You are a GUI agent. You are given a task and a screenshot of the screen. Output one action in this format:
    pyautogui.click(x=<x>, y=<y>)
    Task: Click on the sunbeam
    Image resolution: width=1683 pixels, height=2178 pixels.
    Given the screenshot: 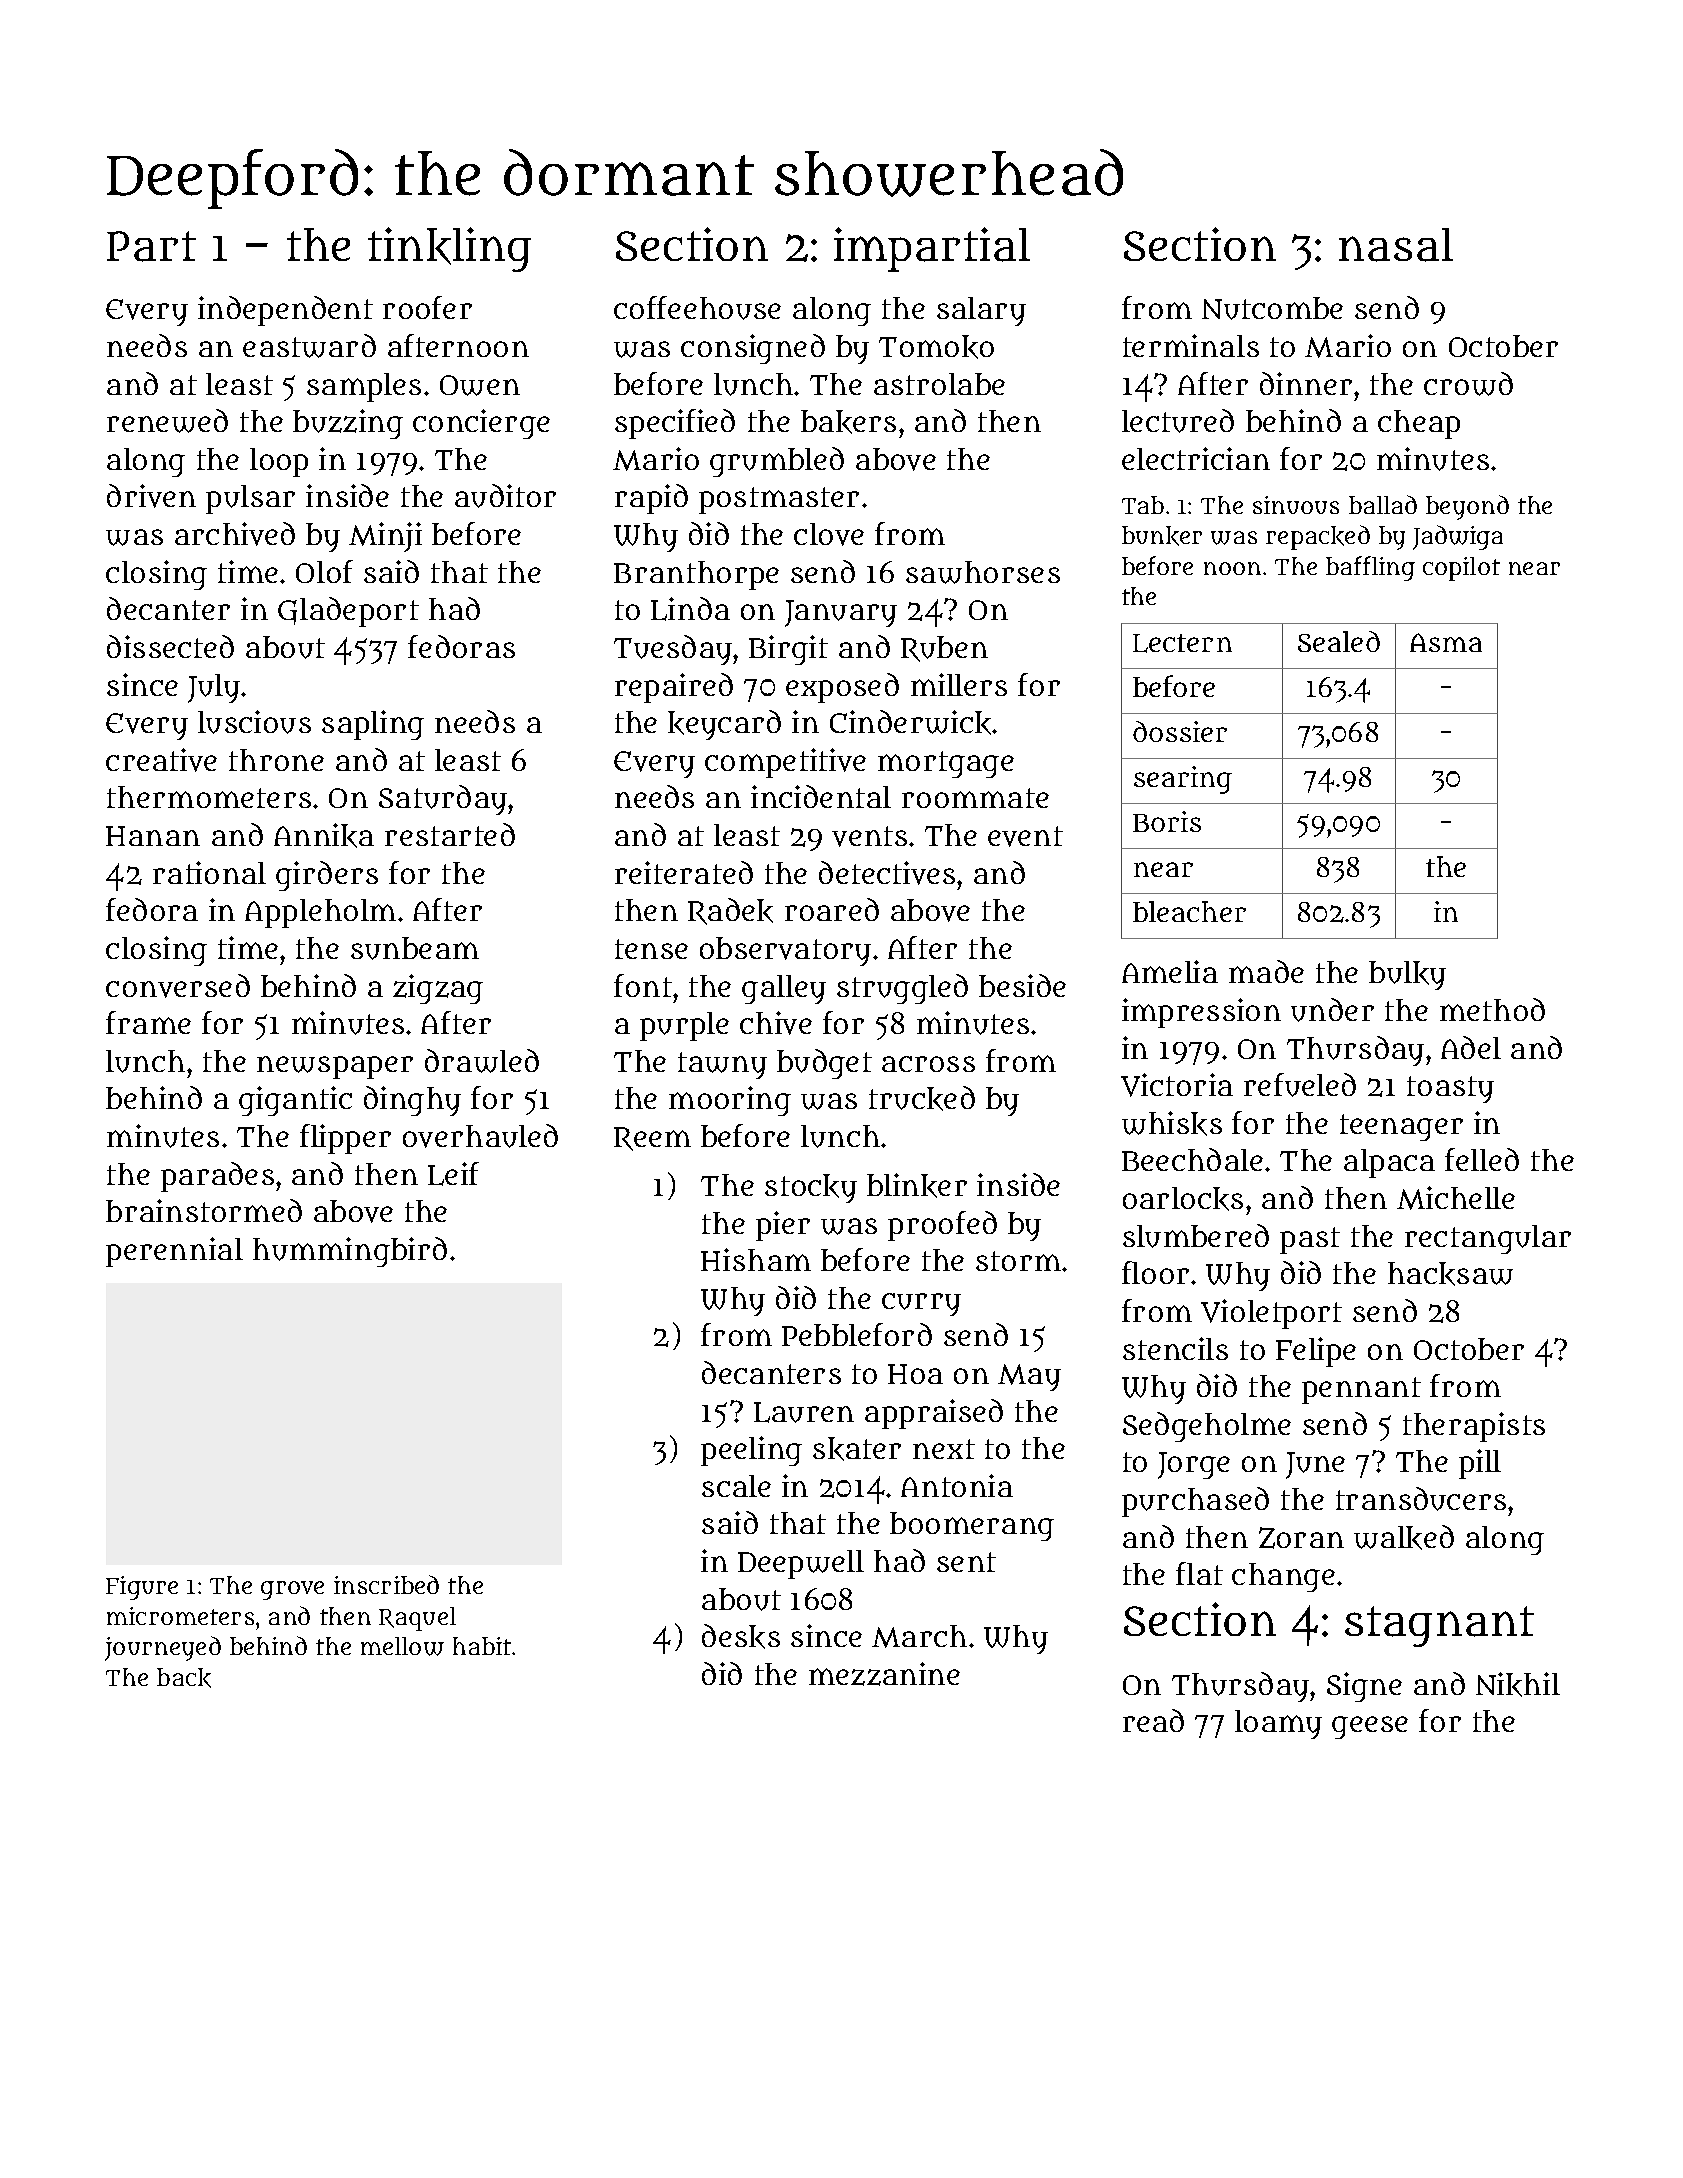 What is the action you would take?
    pyautogui.click(x=415, y=948)
